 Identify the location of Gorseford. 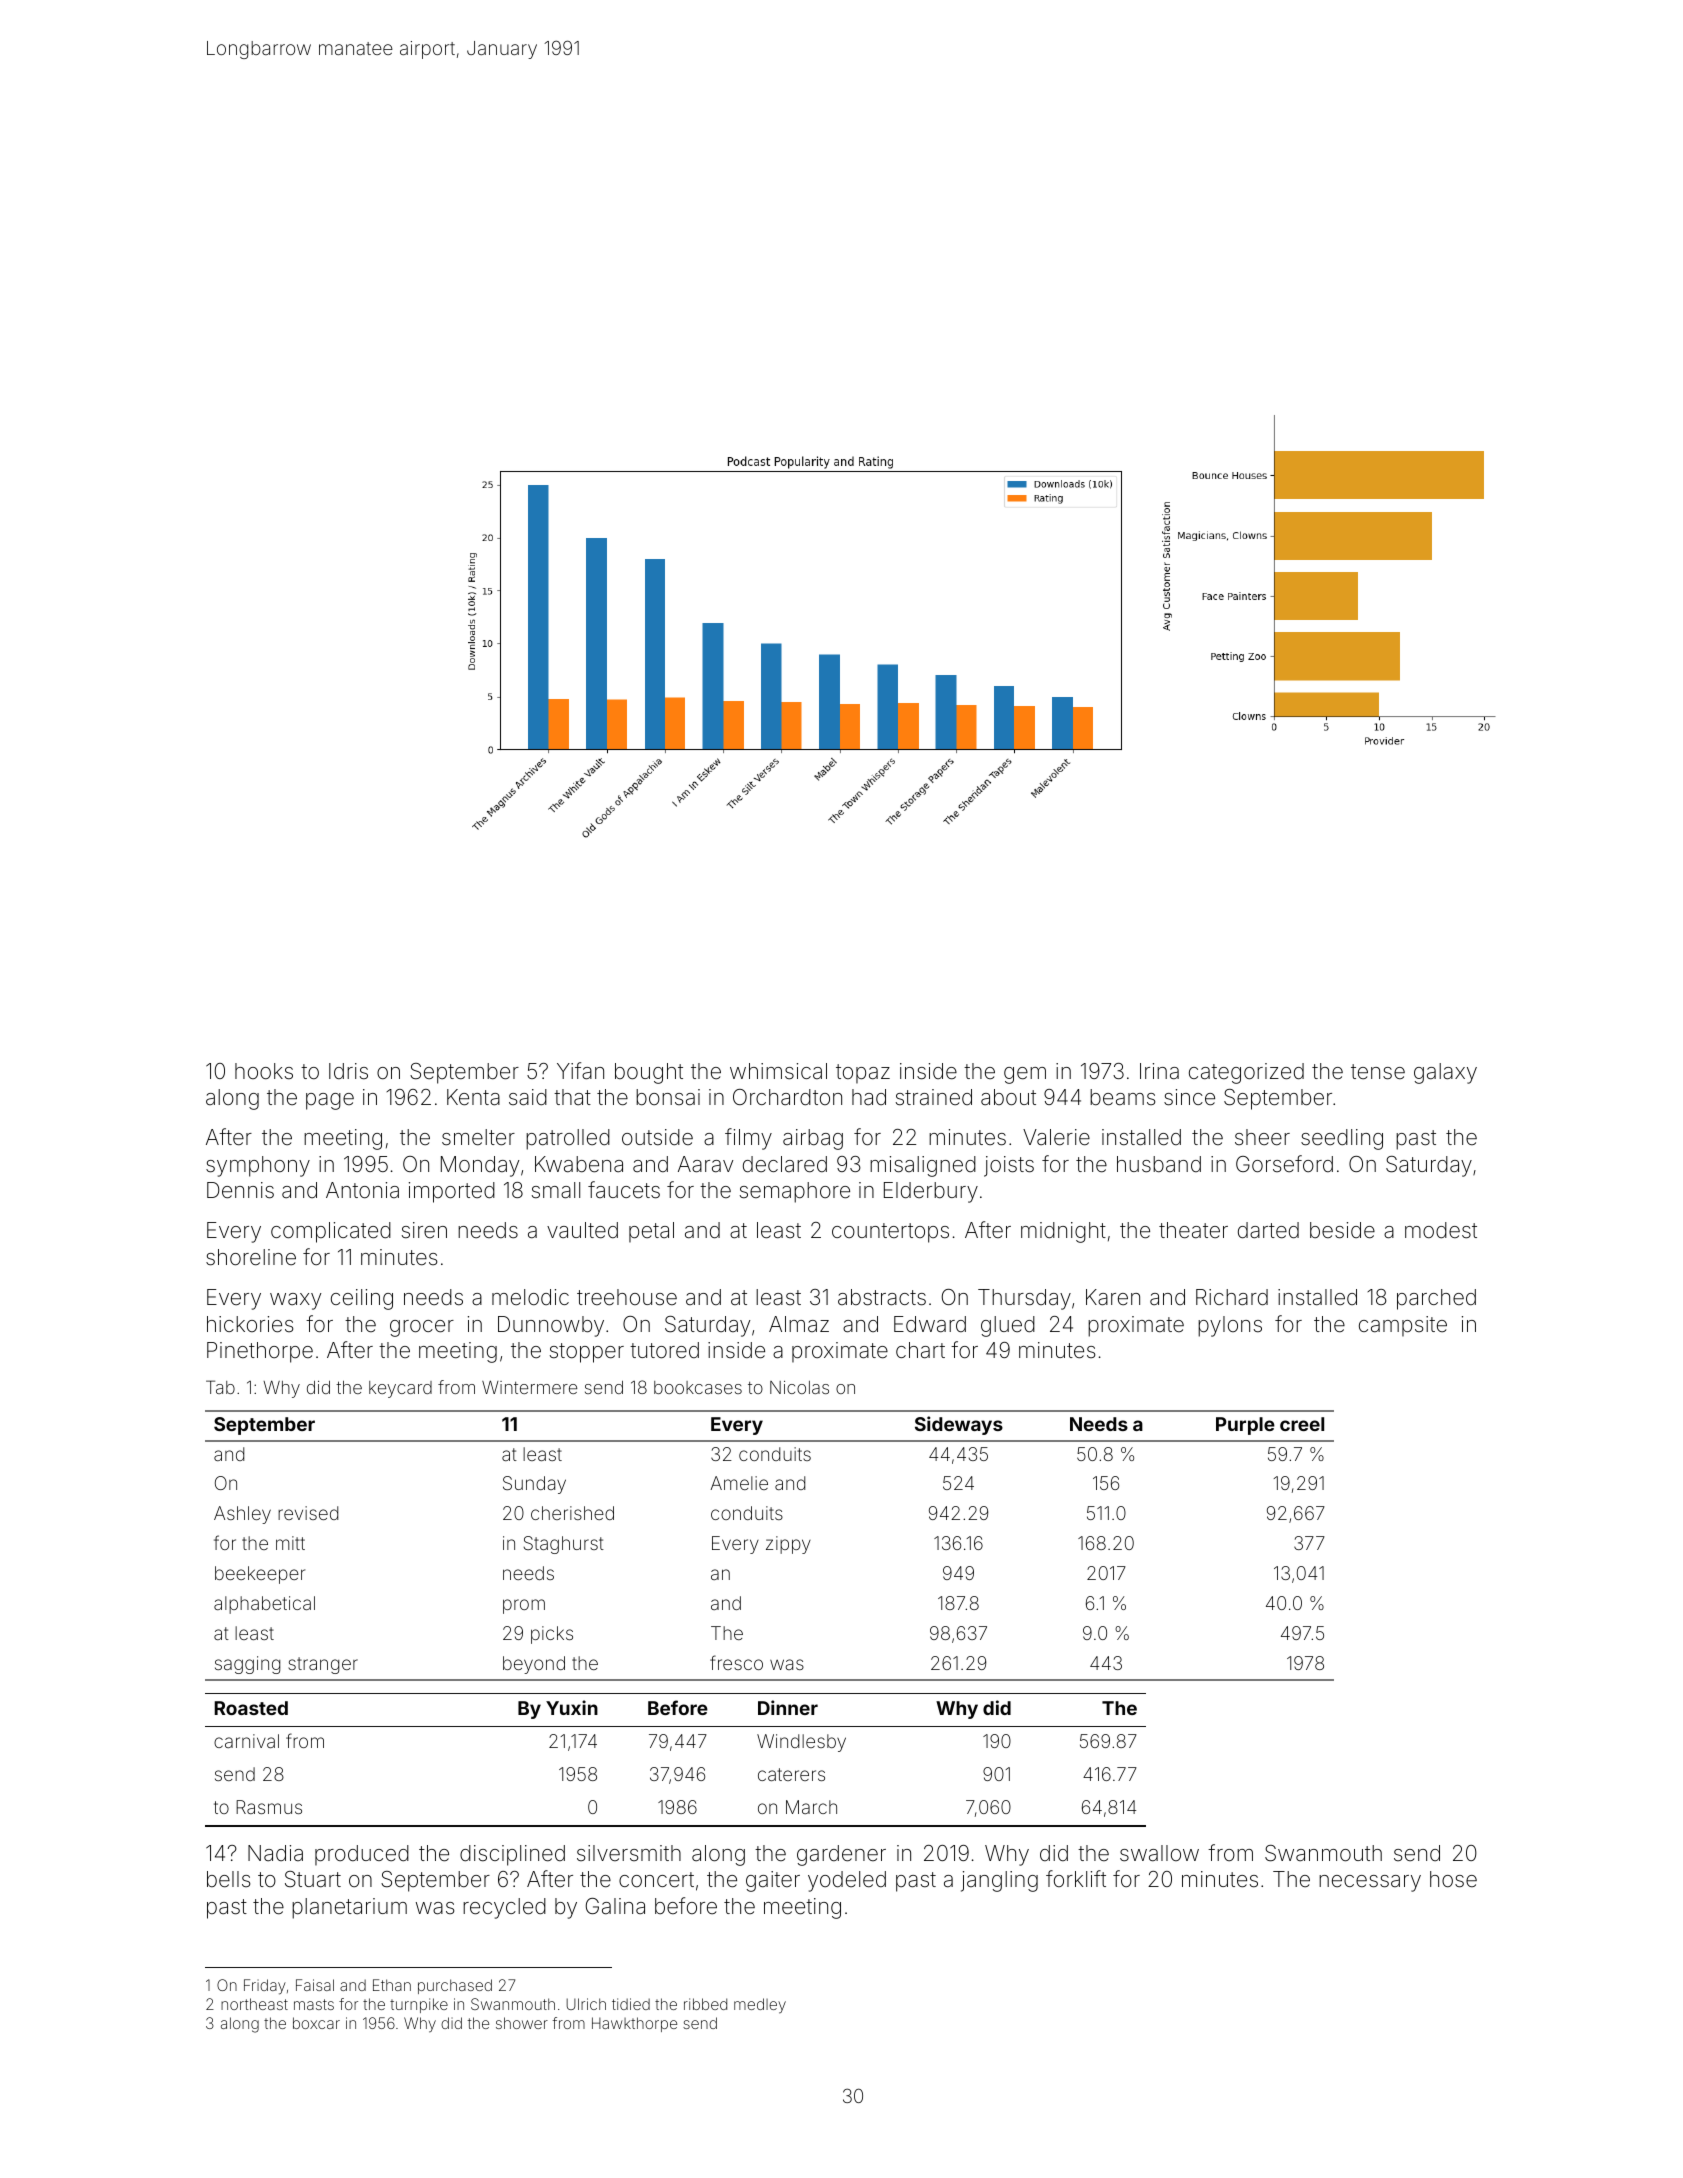
(1284, 1164).
